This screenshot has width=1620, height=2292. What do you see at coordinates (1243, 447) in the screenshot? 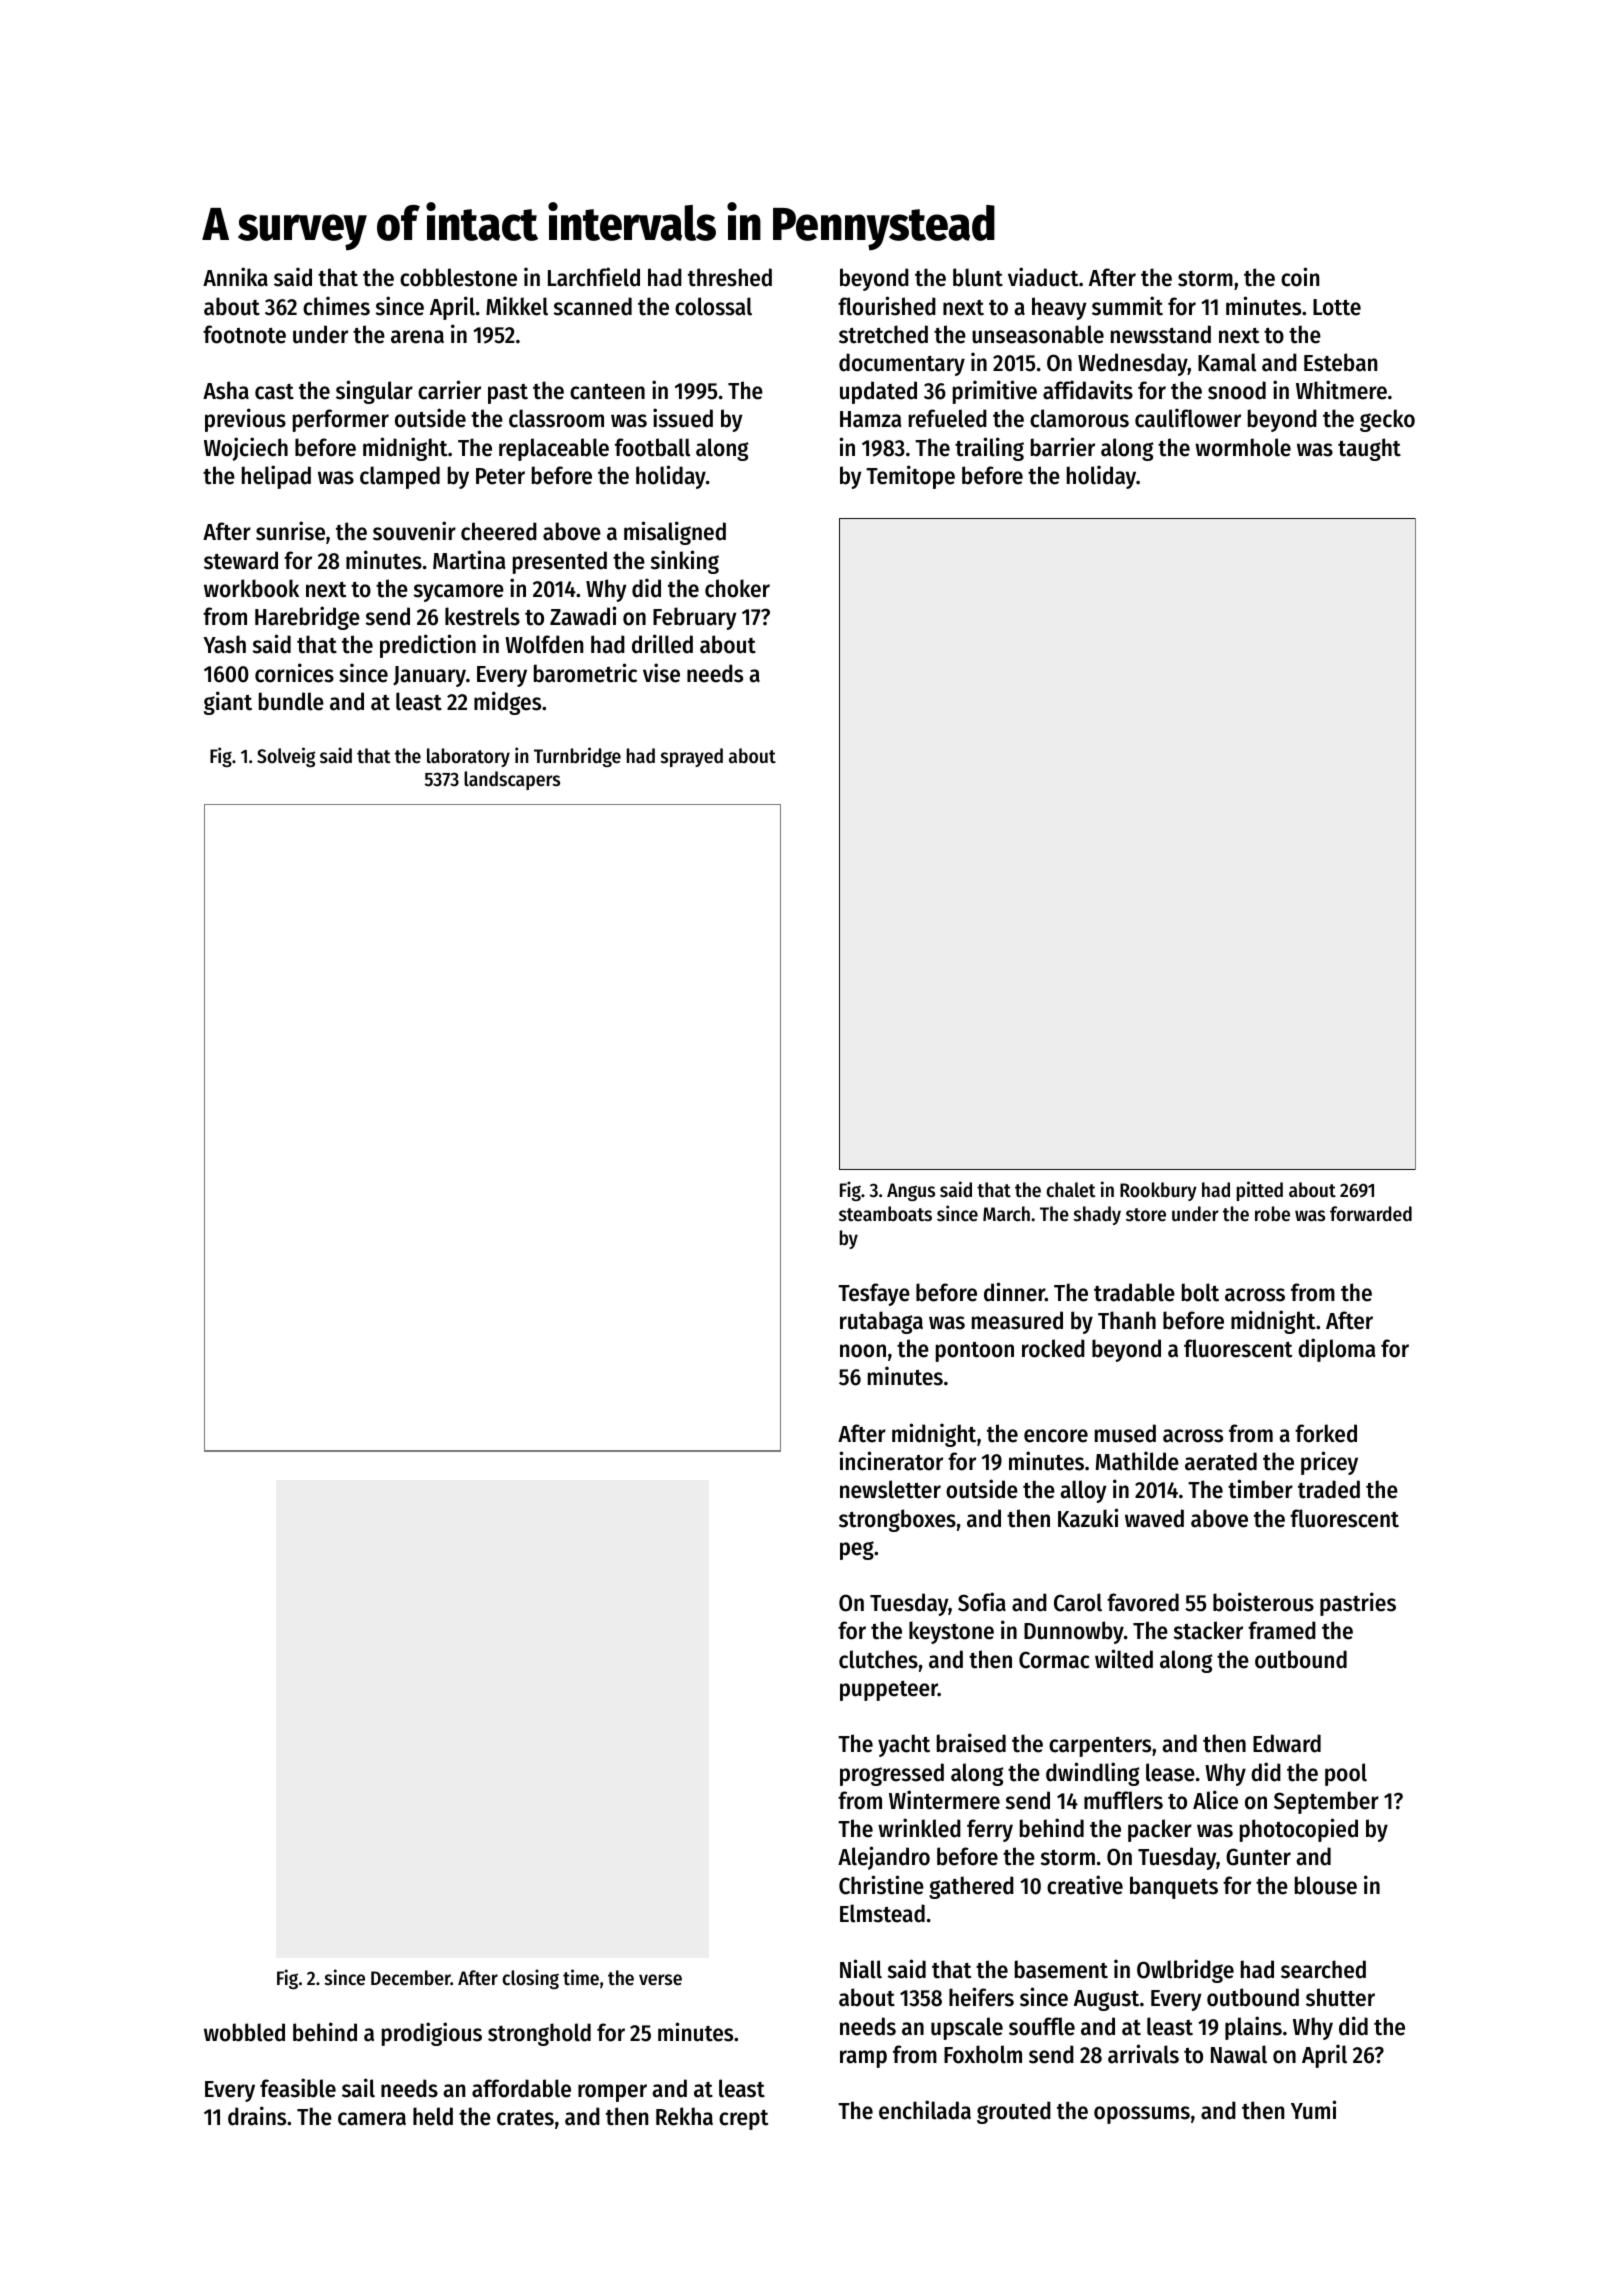
I see `wormhole` at bounding box center [1243, 447].
